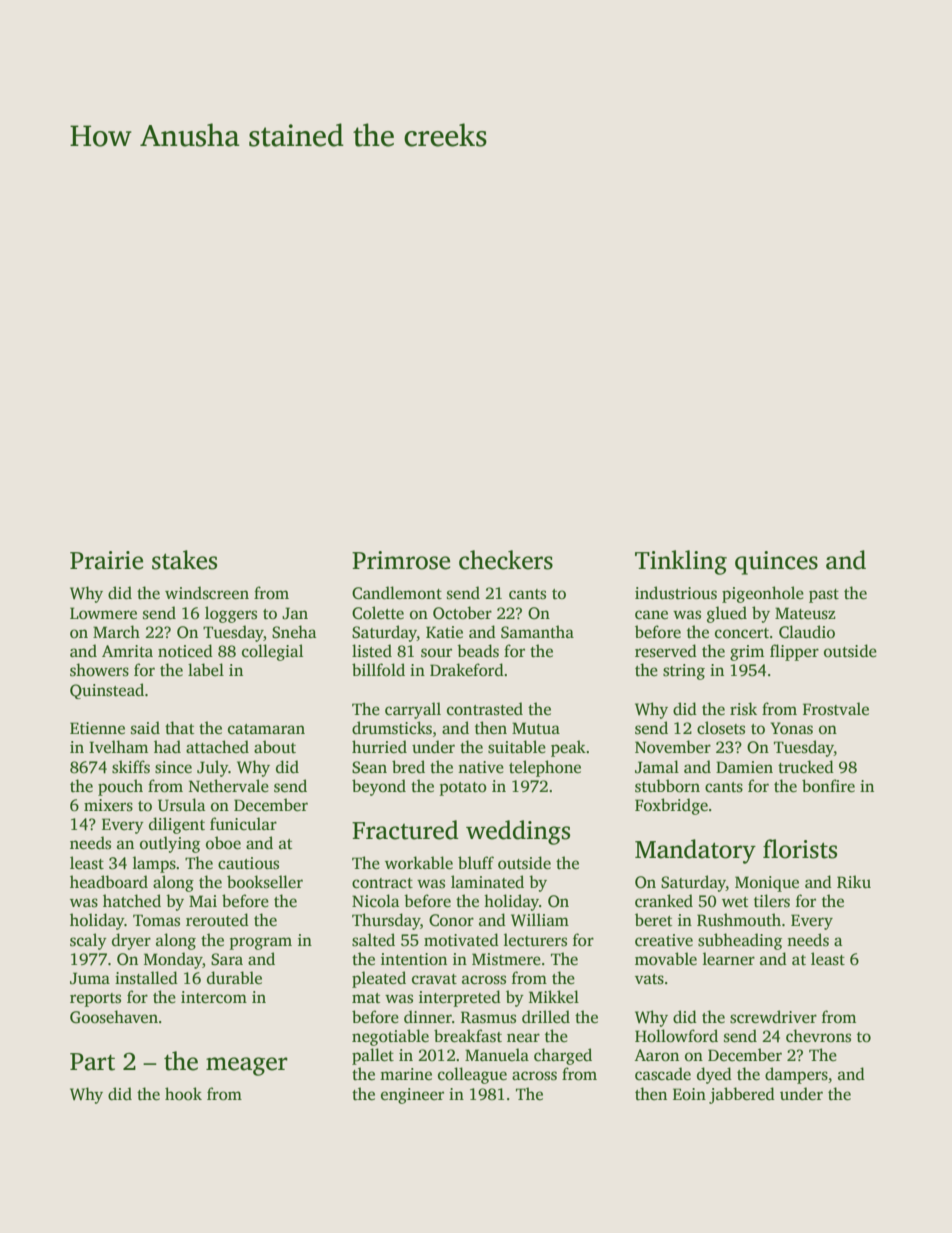  Describe the element at coordinates (247, 1066) in the screenshot. I see `meager` at that location.
